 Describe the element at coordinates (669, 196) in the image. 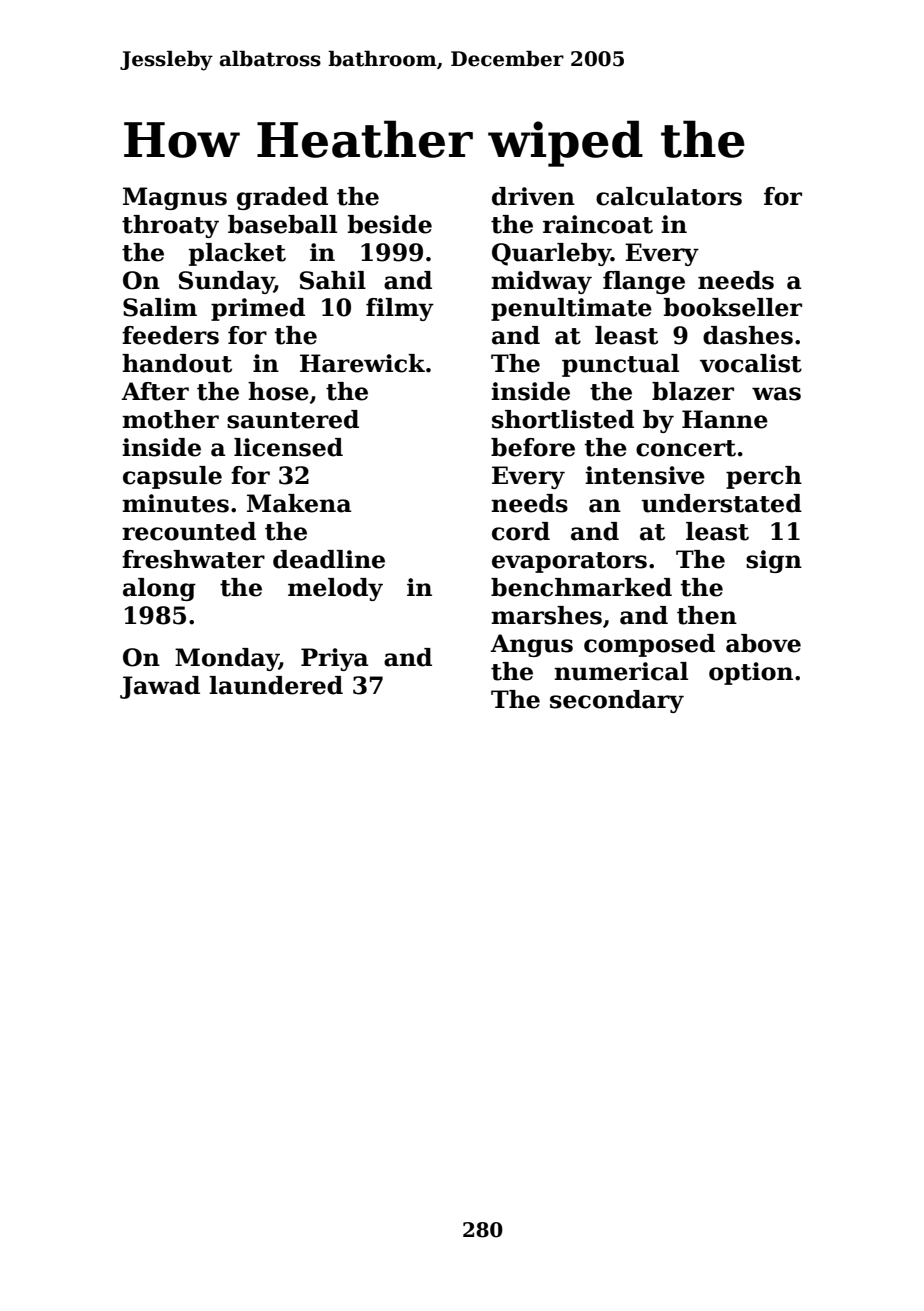

I see `calculators` at that location.
